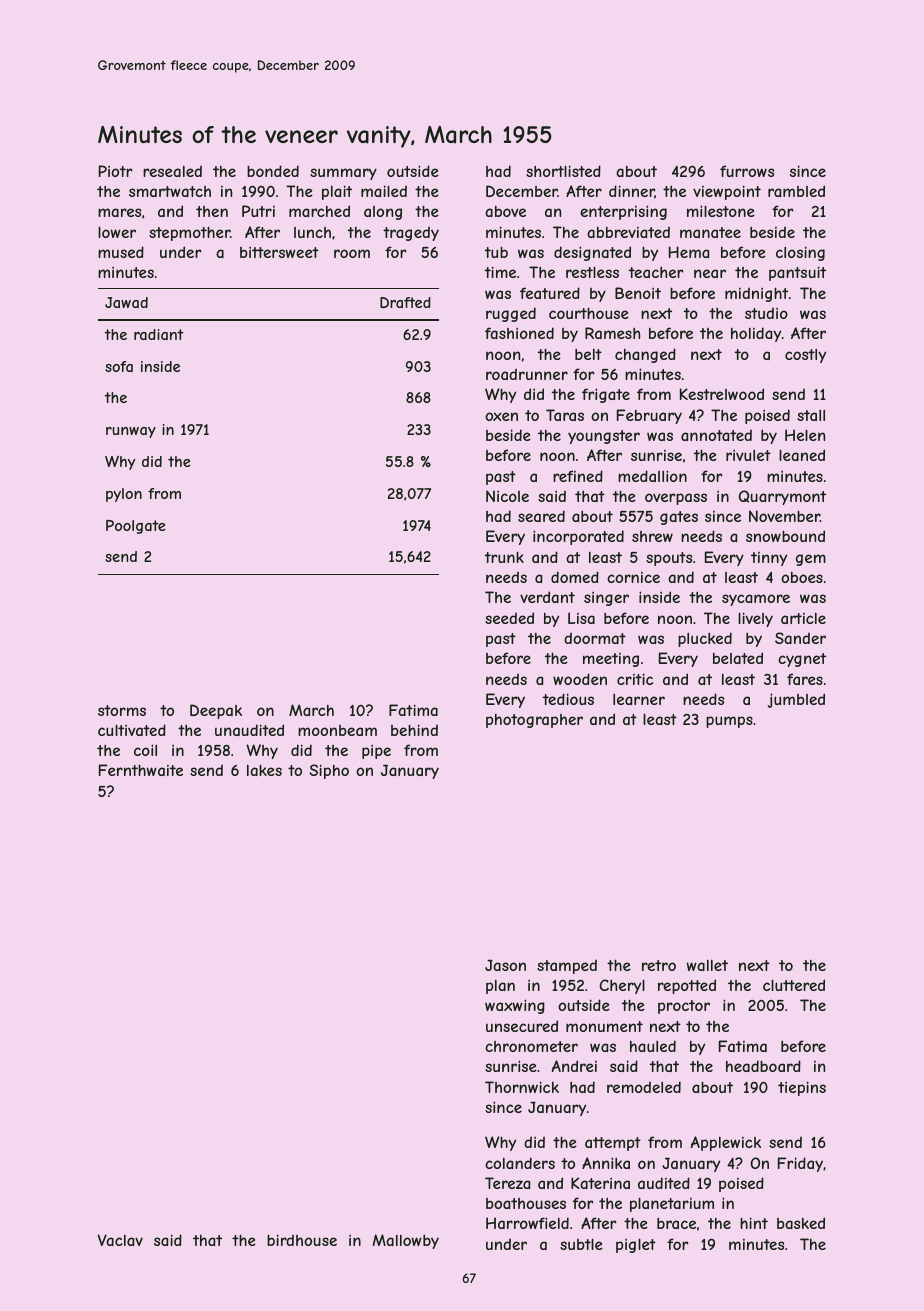 The width and height of the screenshot is (924, 1311). I want to click on stepmother, so click(189, 233).
